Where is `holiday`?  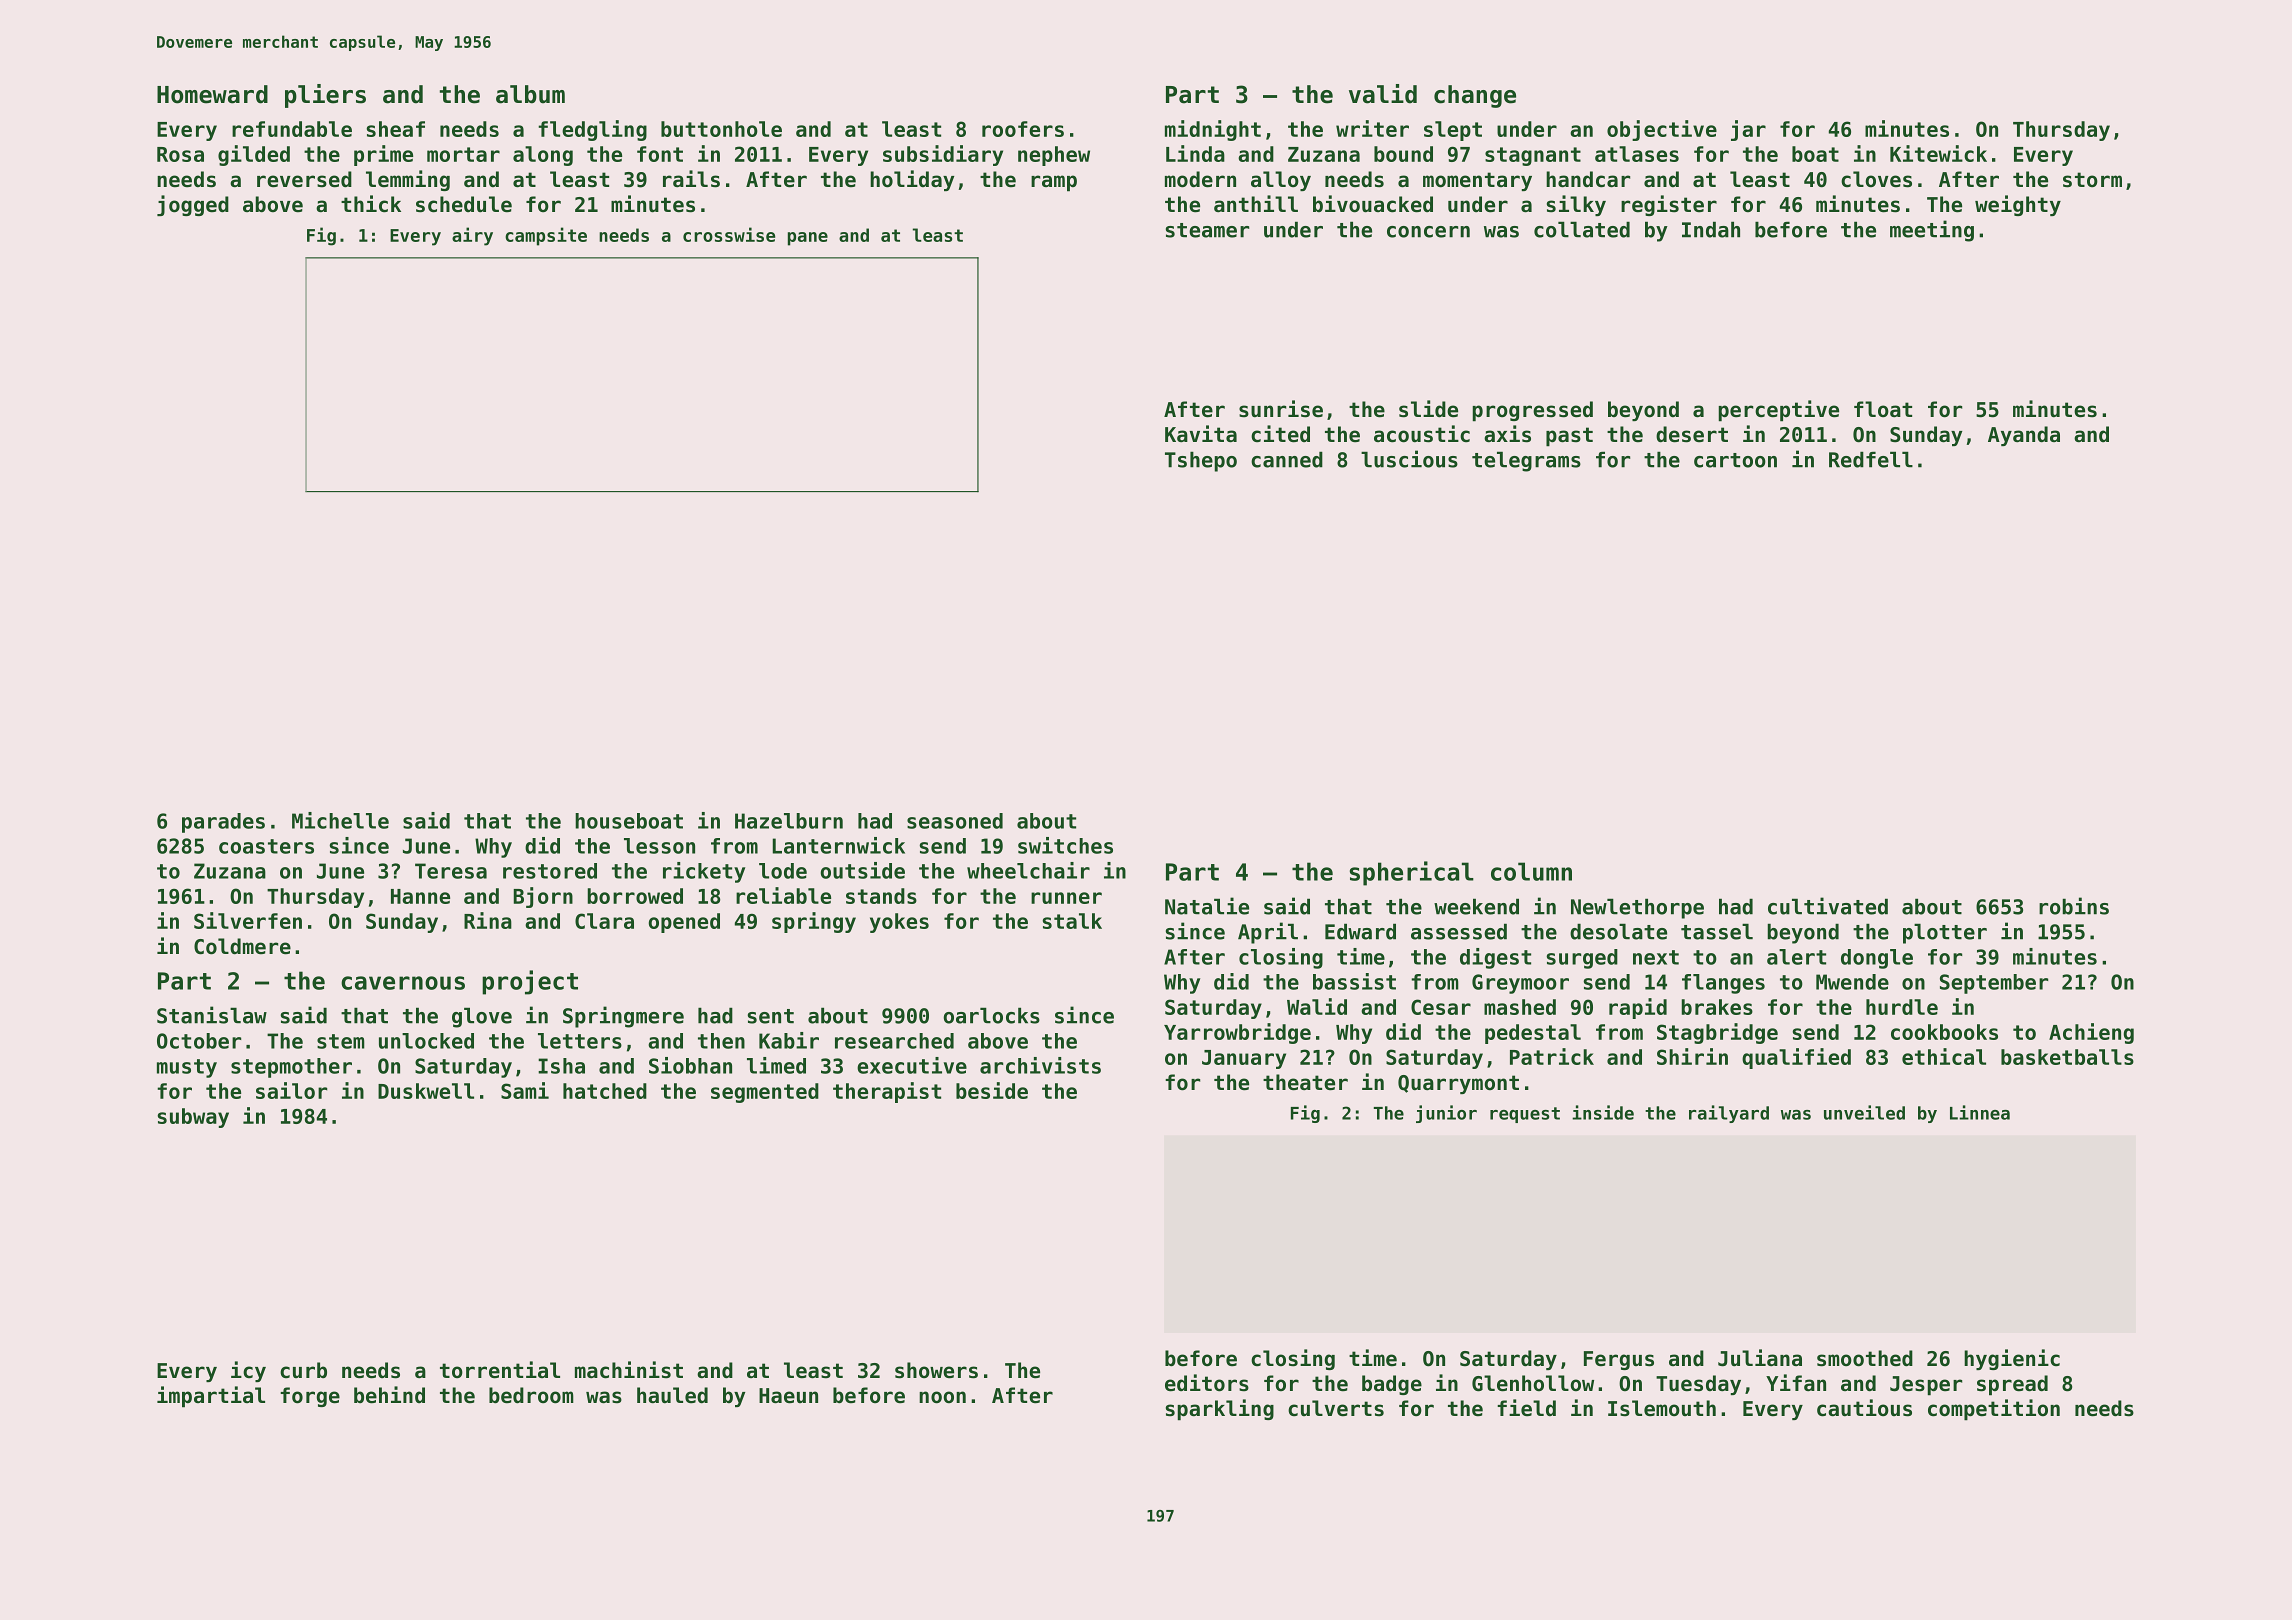
holiday is located at coordinates (912, 180).
